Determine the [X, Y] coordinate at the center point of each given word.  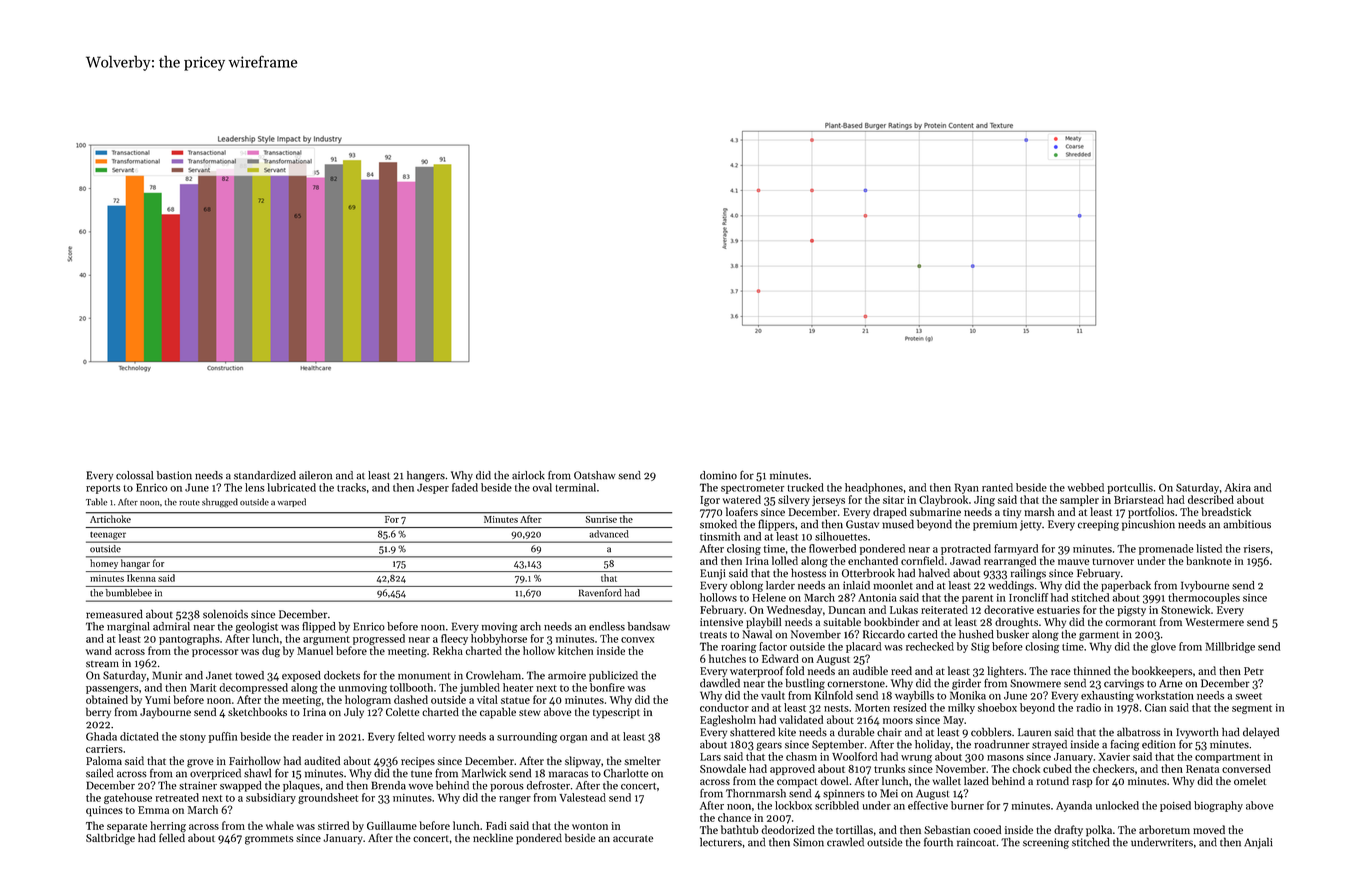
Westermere [1214, 622]
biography [1218, 806]
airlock [528, 475]
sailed [99, 773]
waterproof [757, 672]
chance [734, 817]
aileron [315, 475]
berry [98, 713]
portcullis [1130, 488]
